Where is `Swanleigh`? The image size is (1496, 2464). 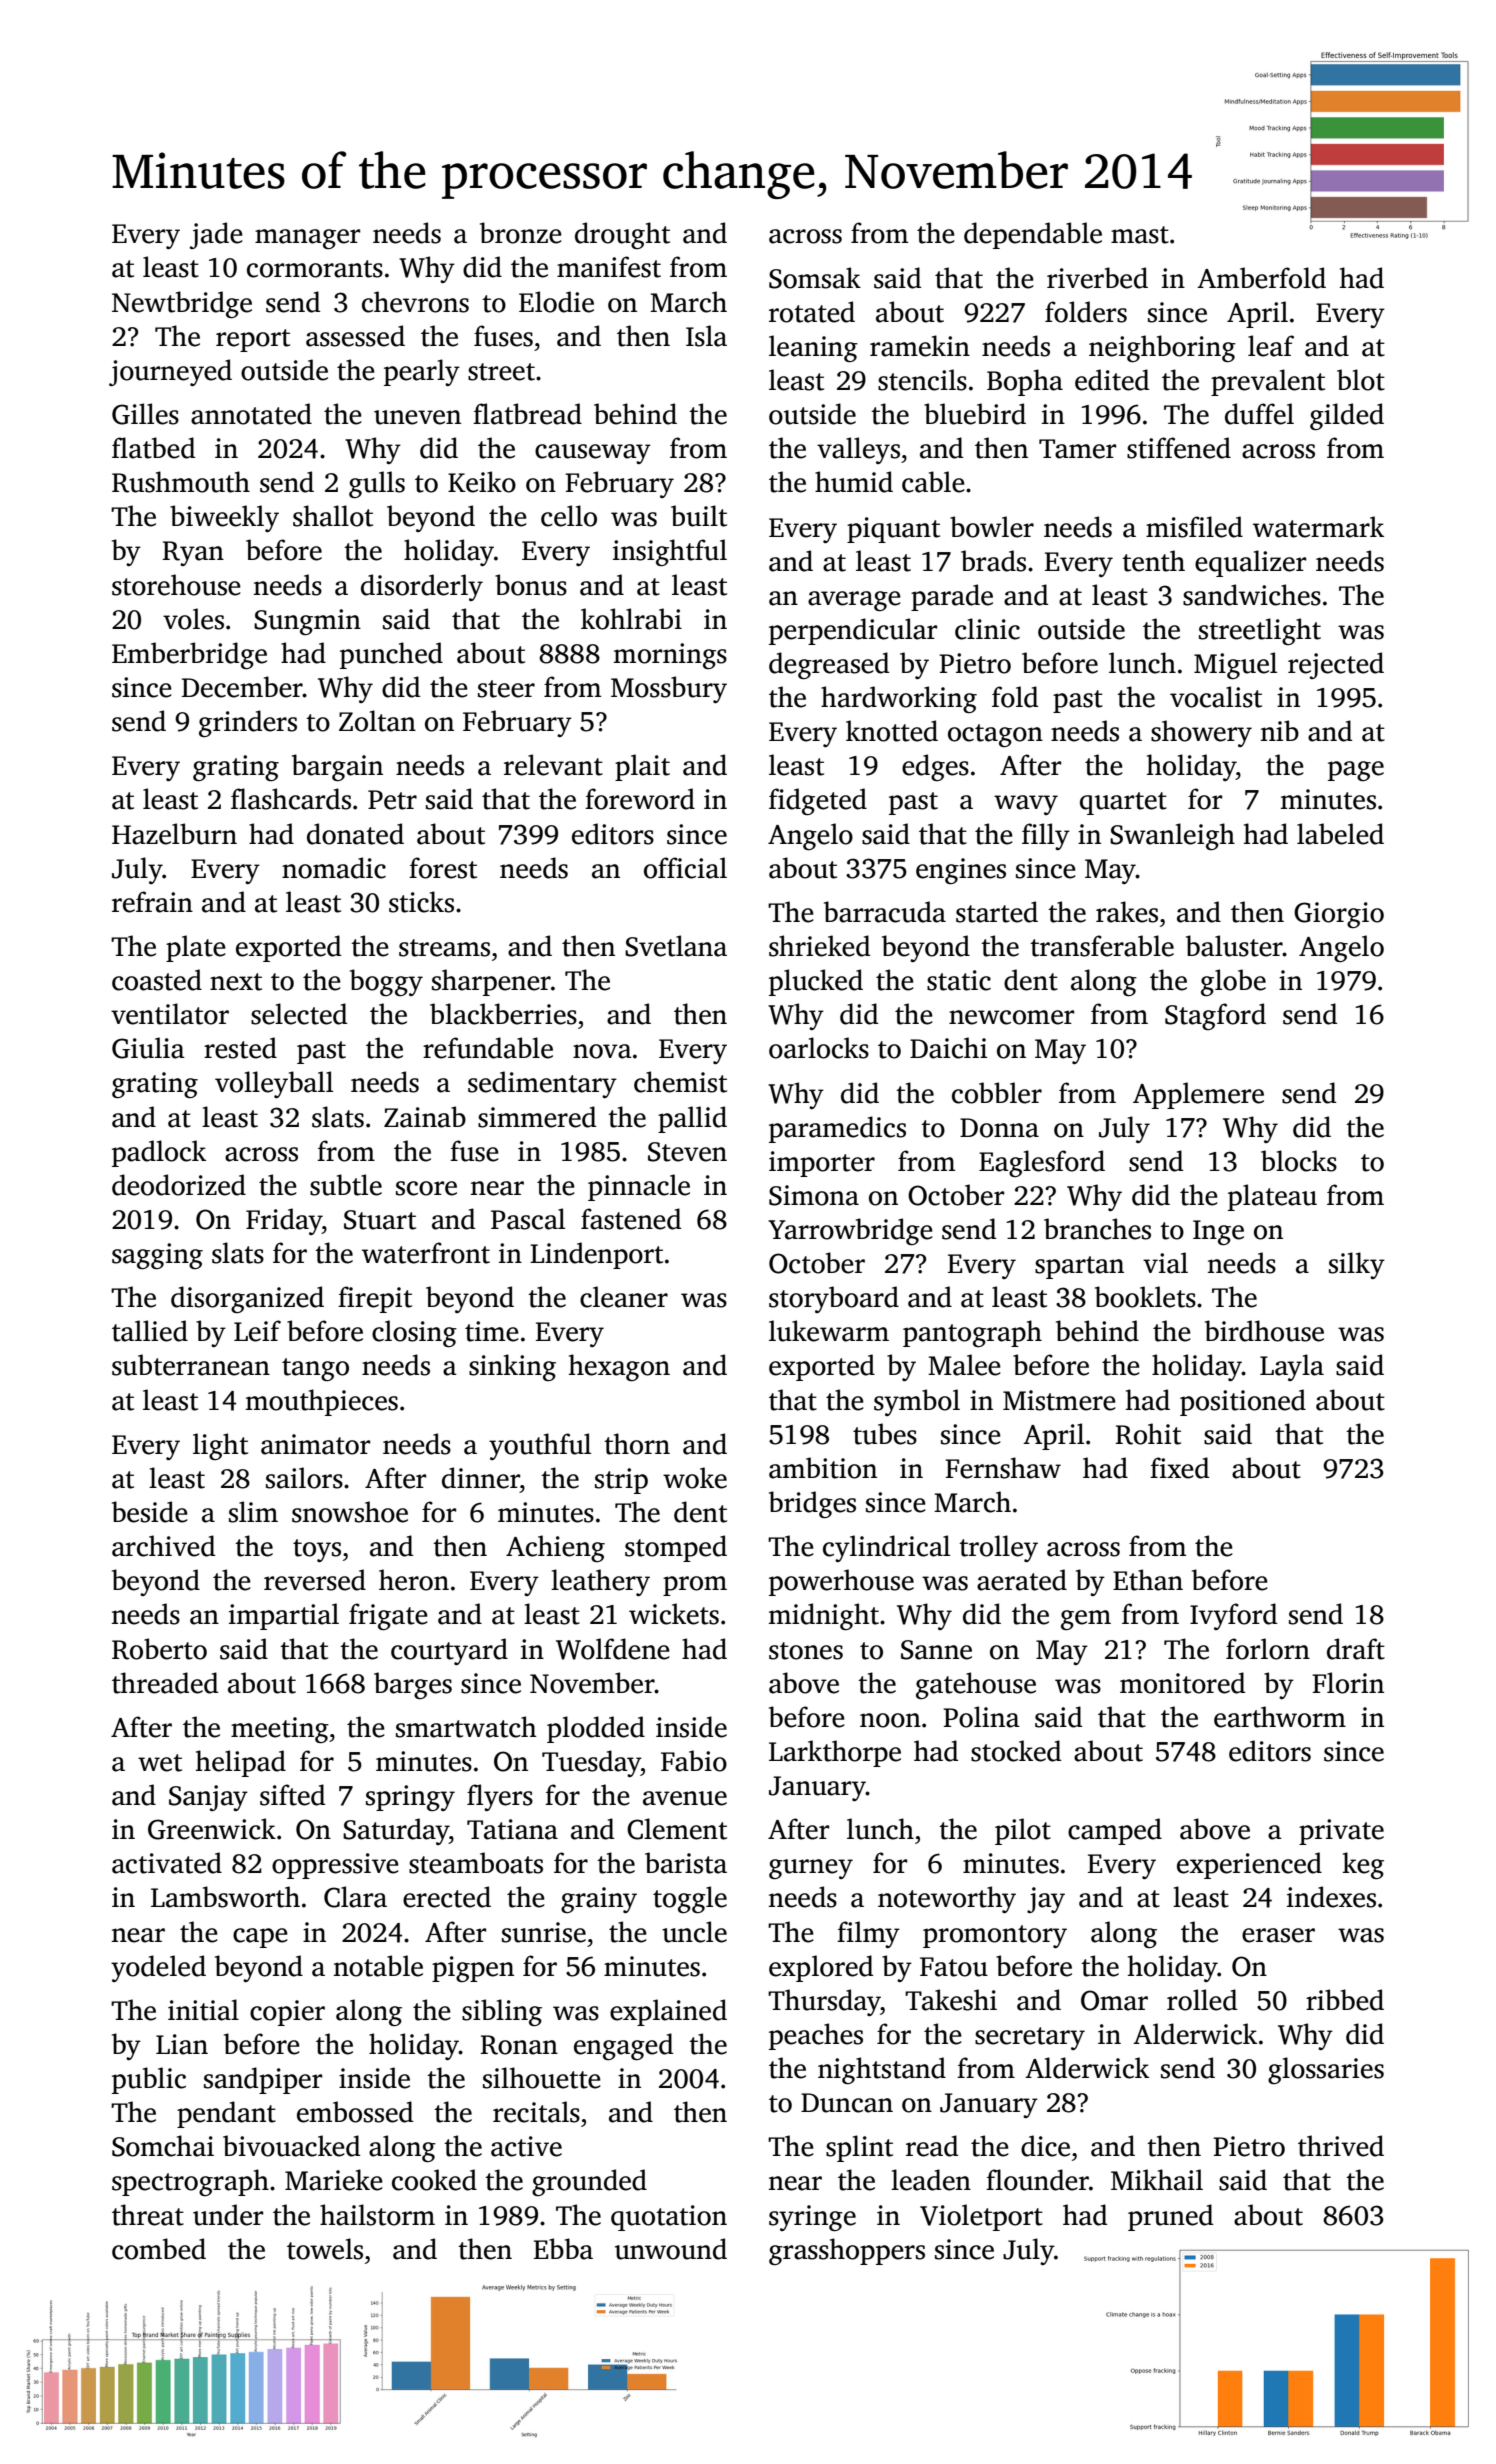
Swanleigh is located at coordinates (1172, 836).
